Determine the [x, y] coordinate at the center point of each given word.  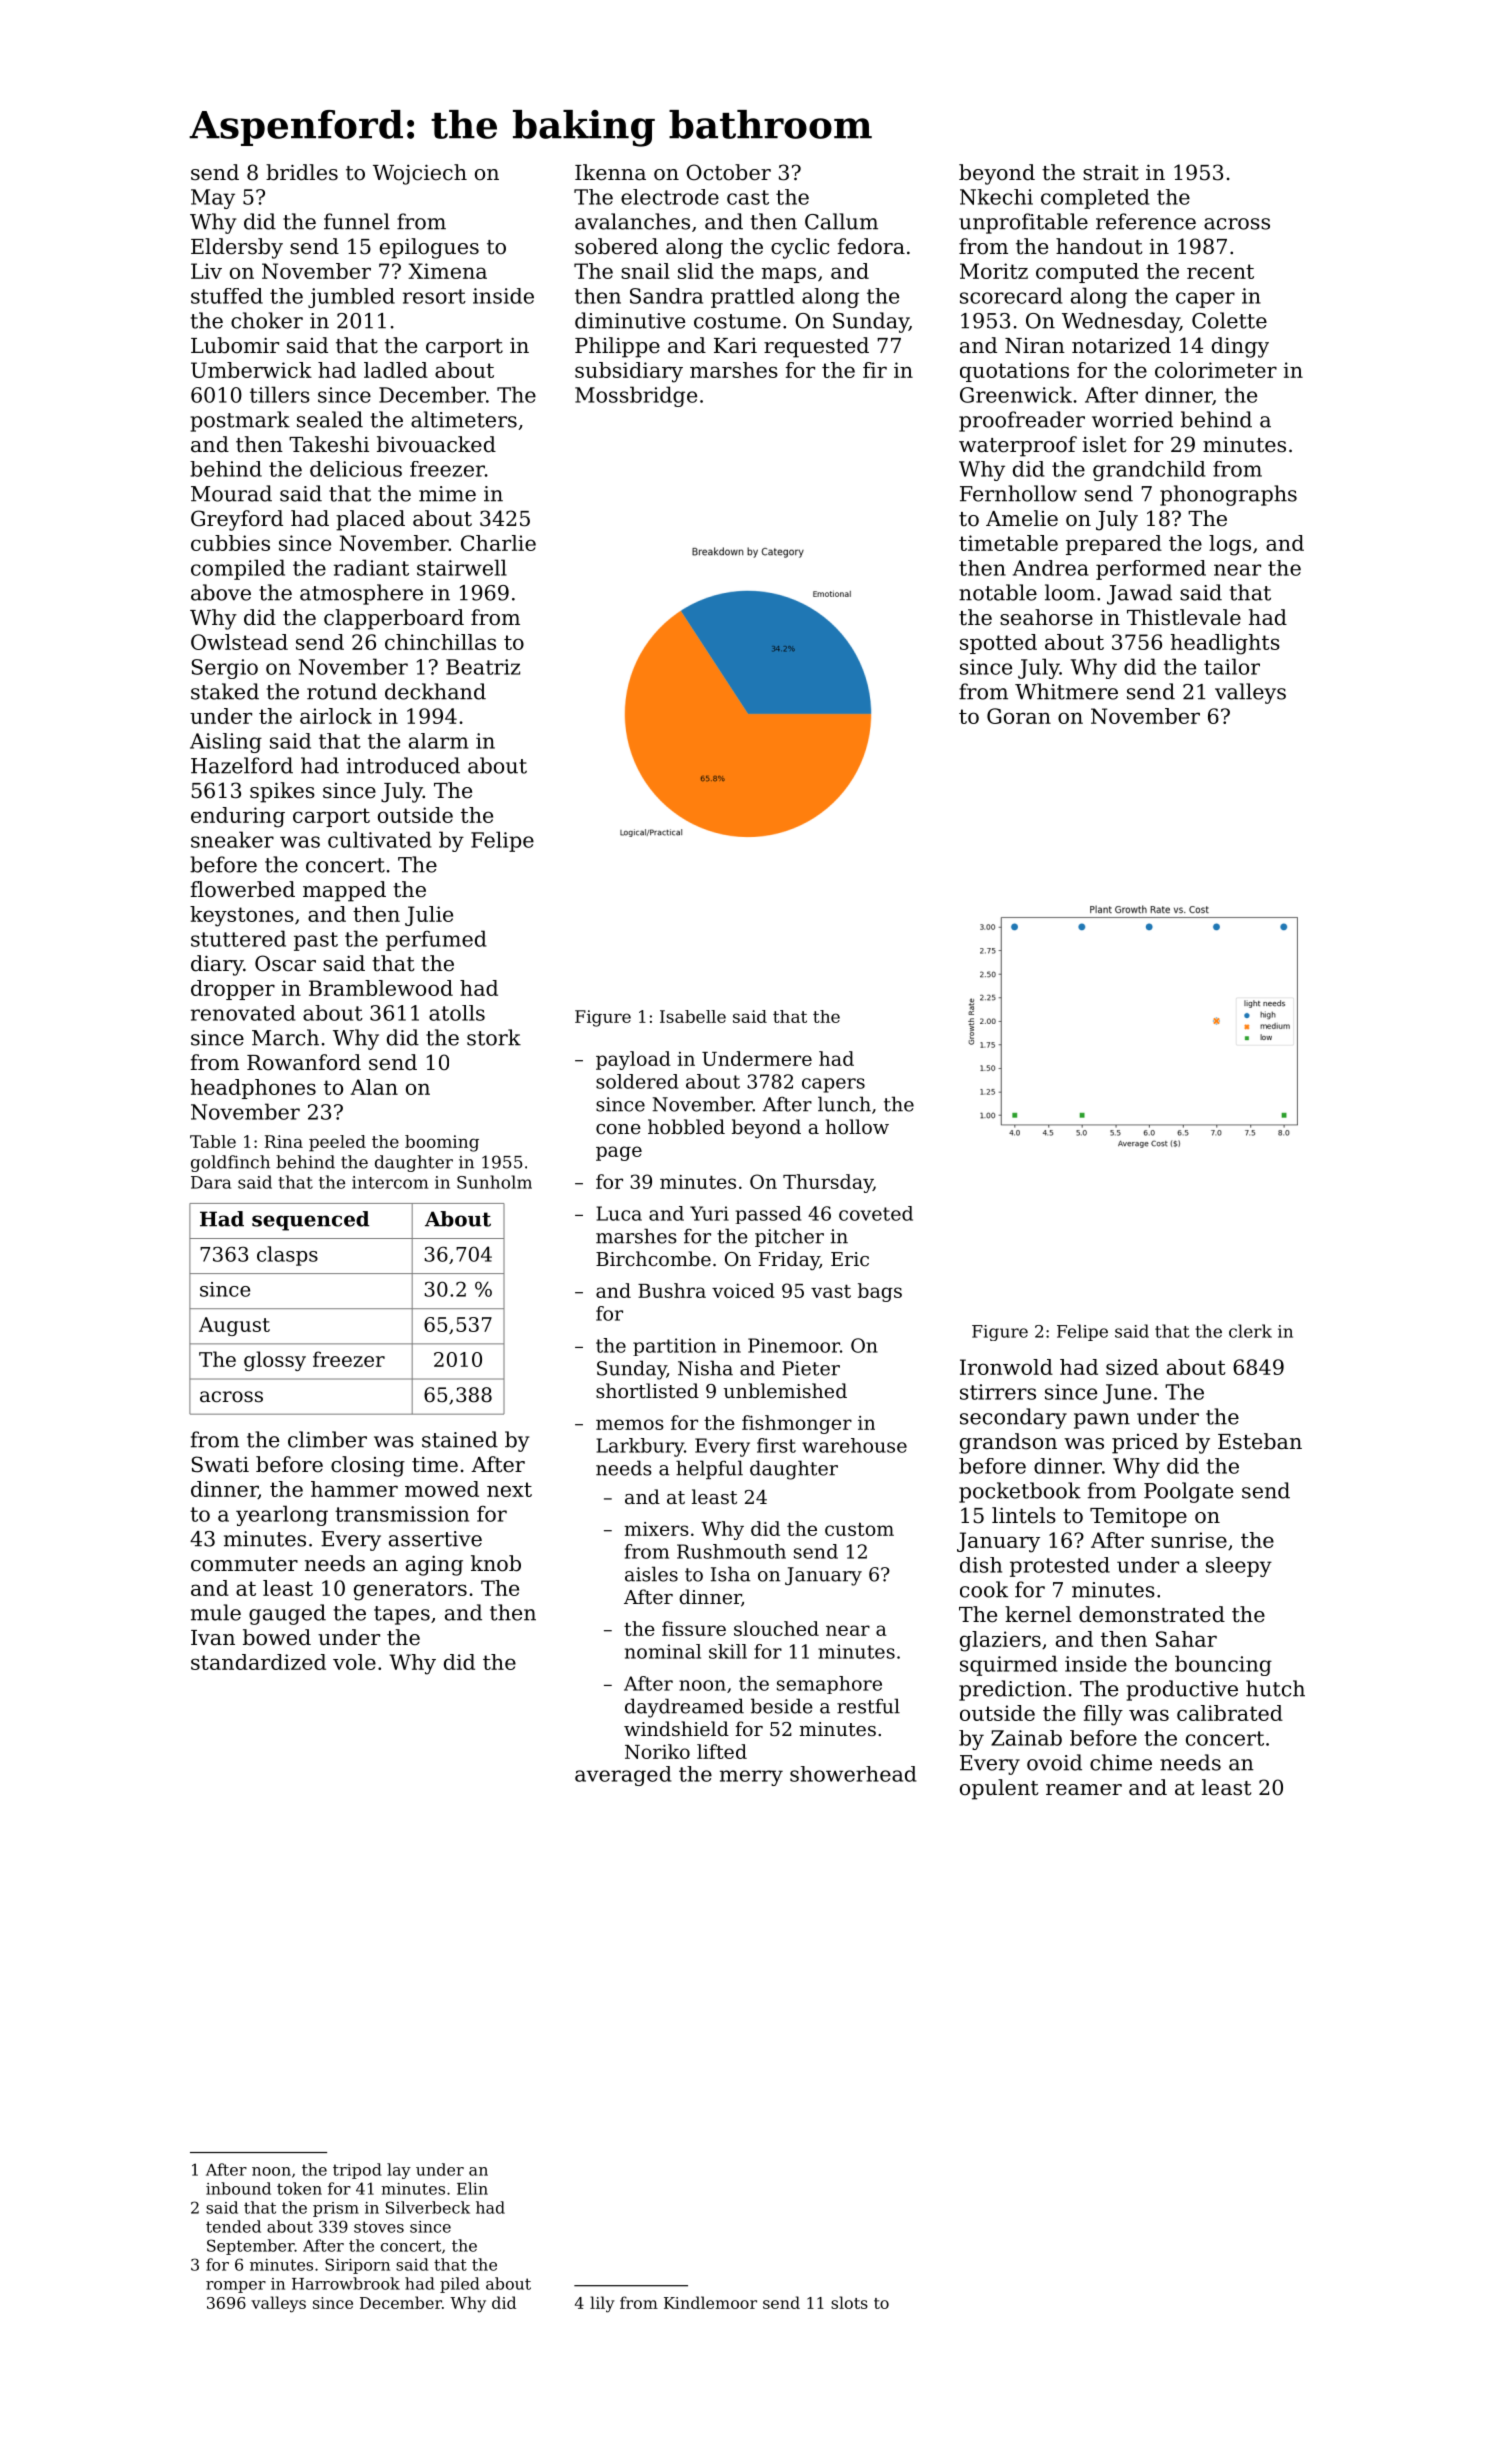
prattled [753, 298]
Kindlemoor [710, 2302]
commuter [244, 1564]
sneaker [232, 839]
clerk [1250, 1331]
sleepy [1239, 1567]
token [299, 2188]
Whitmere [1066, 691]
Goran [1019, 716]
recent [1220, 271]
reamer [1084, 1790]
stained [460, 1439]
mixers [656, 1529]
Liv [206, 271]
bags [880, 1292]
